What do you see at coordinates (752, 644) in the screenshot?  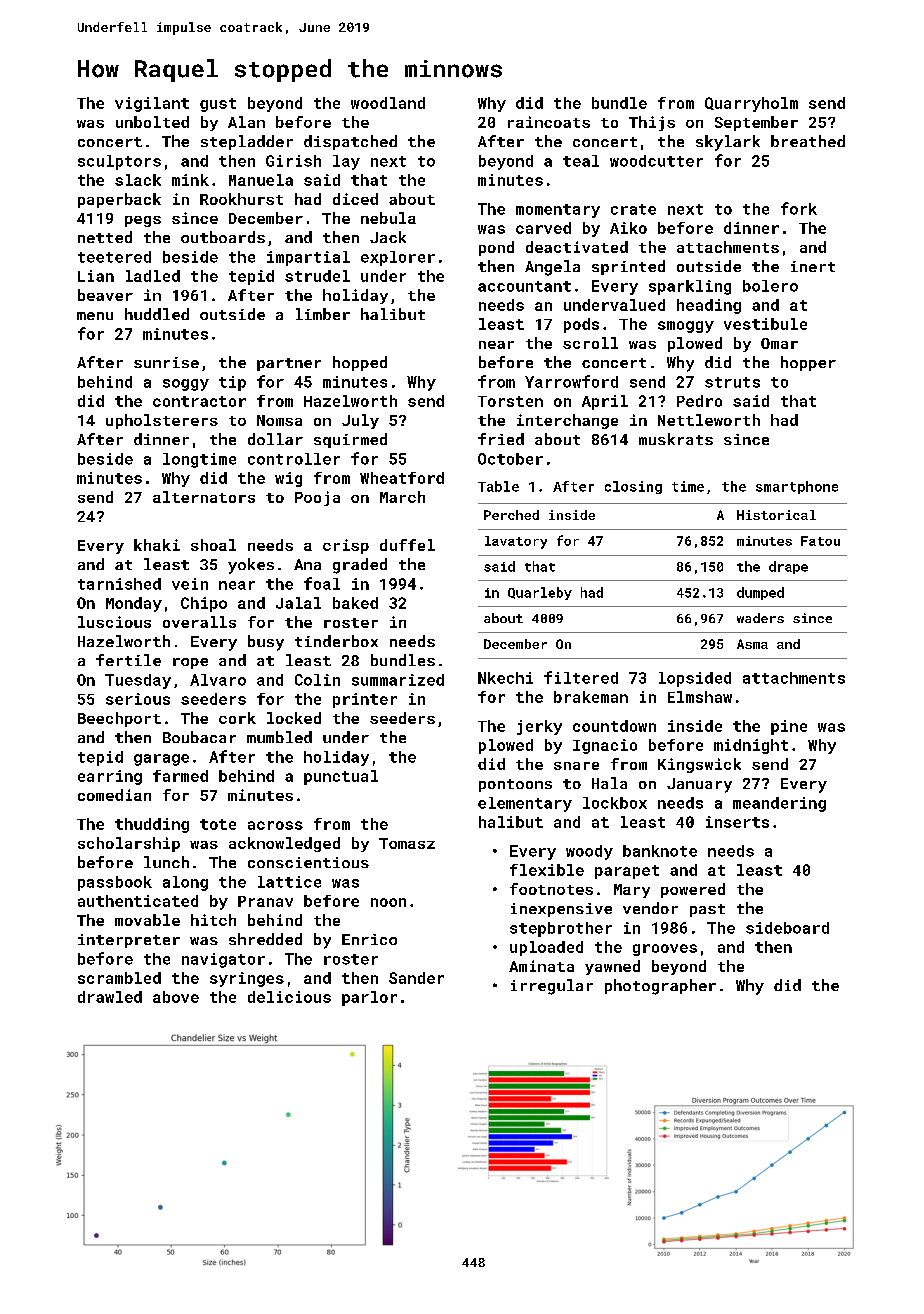 I see `Asma` at bounding box center [752, 644].
